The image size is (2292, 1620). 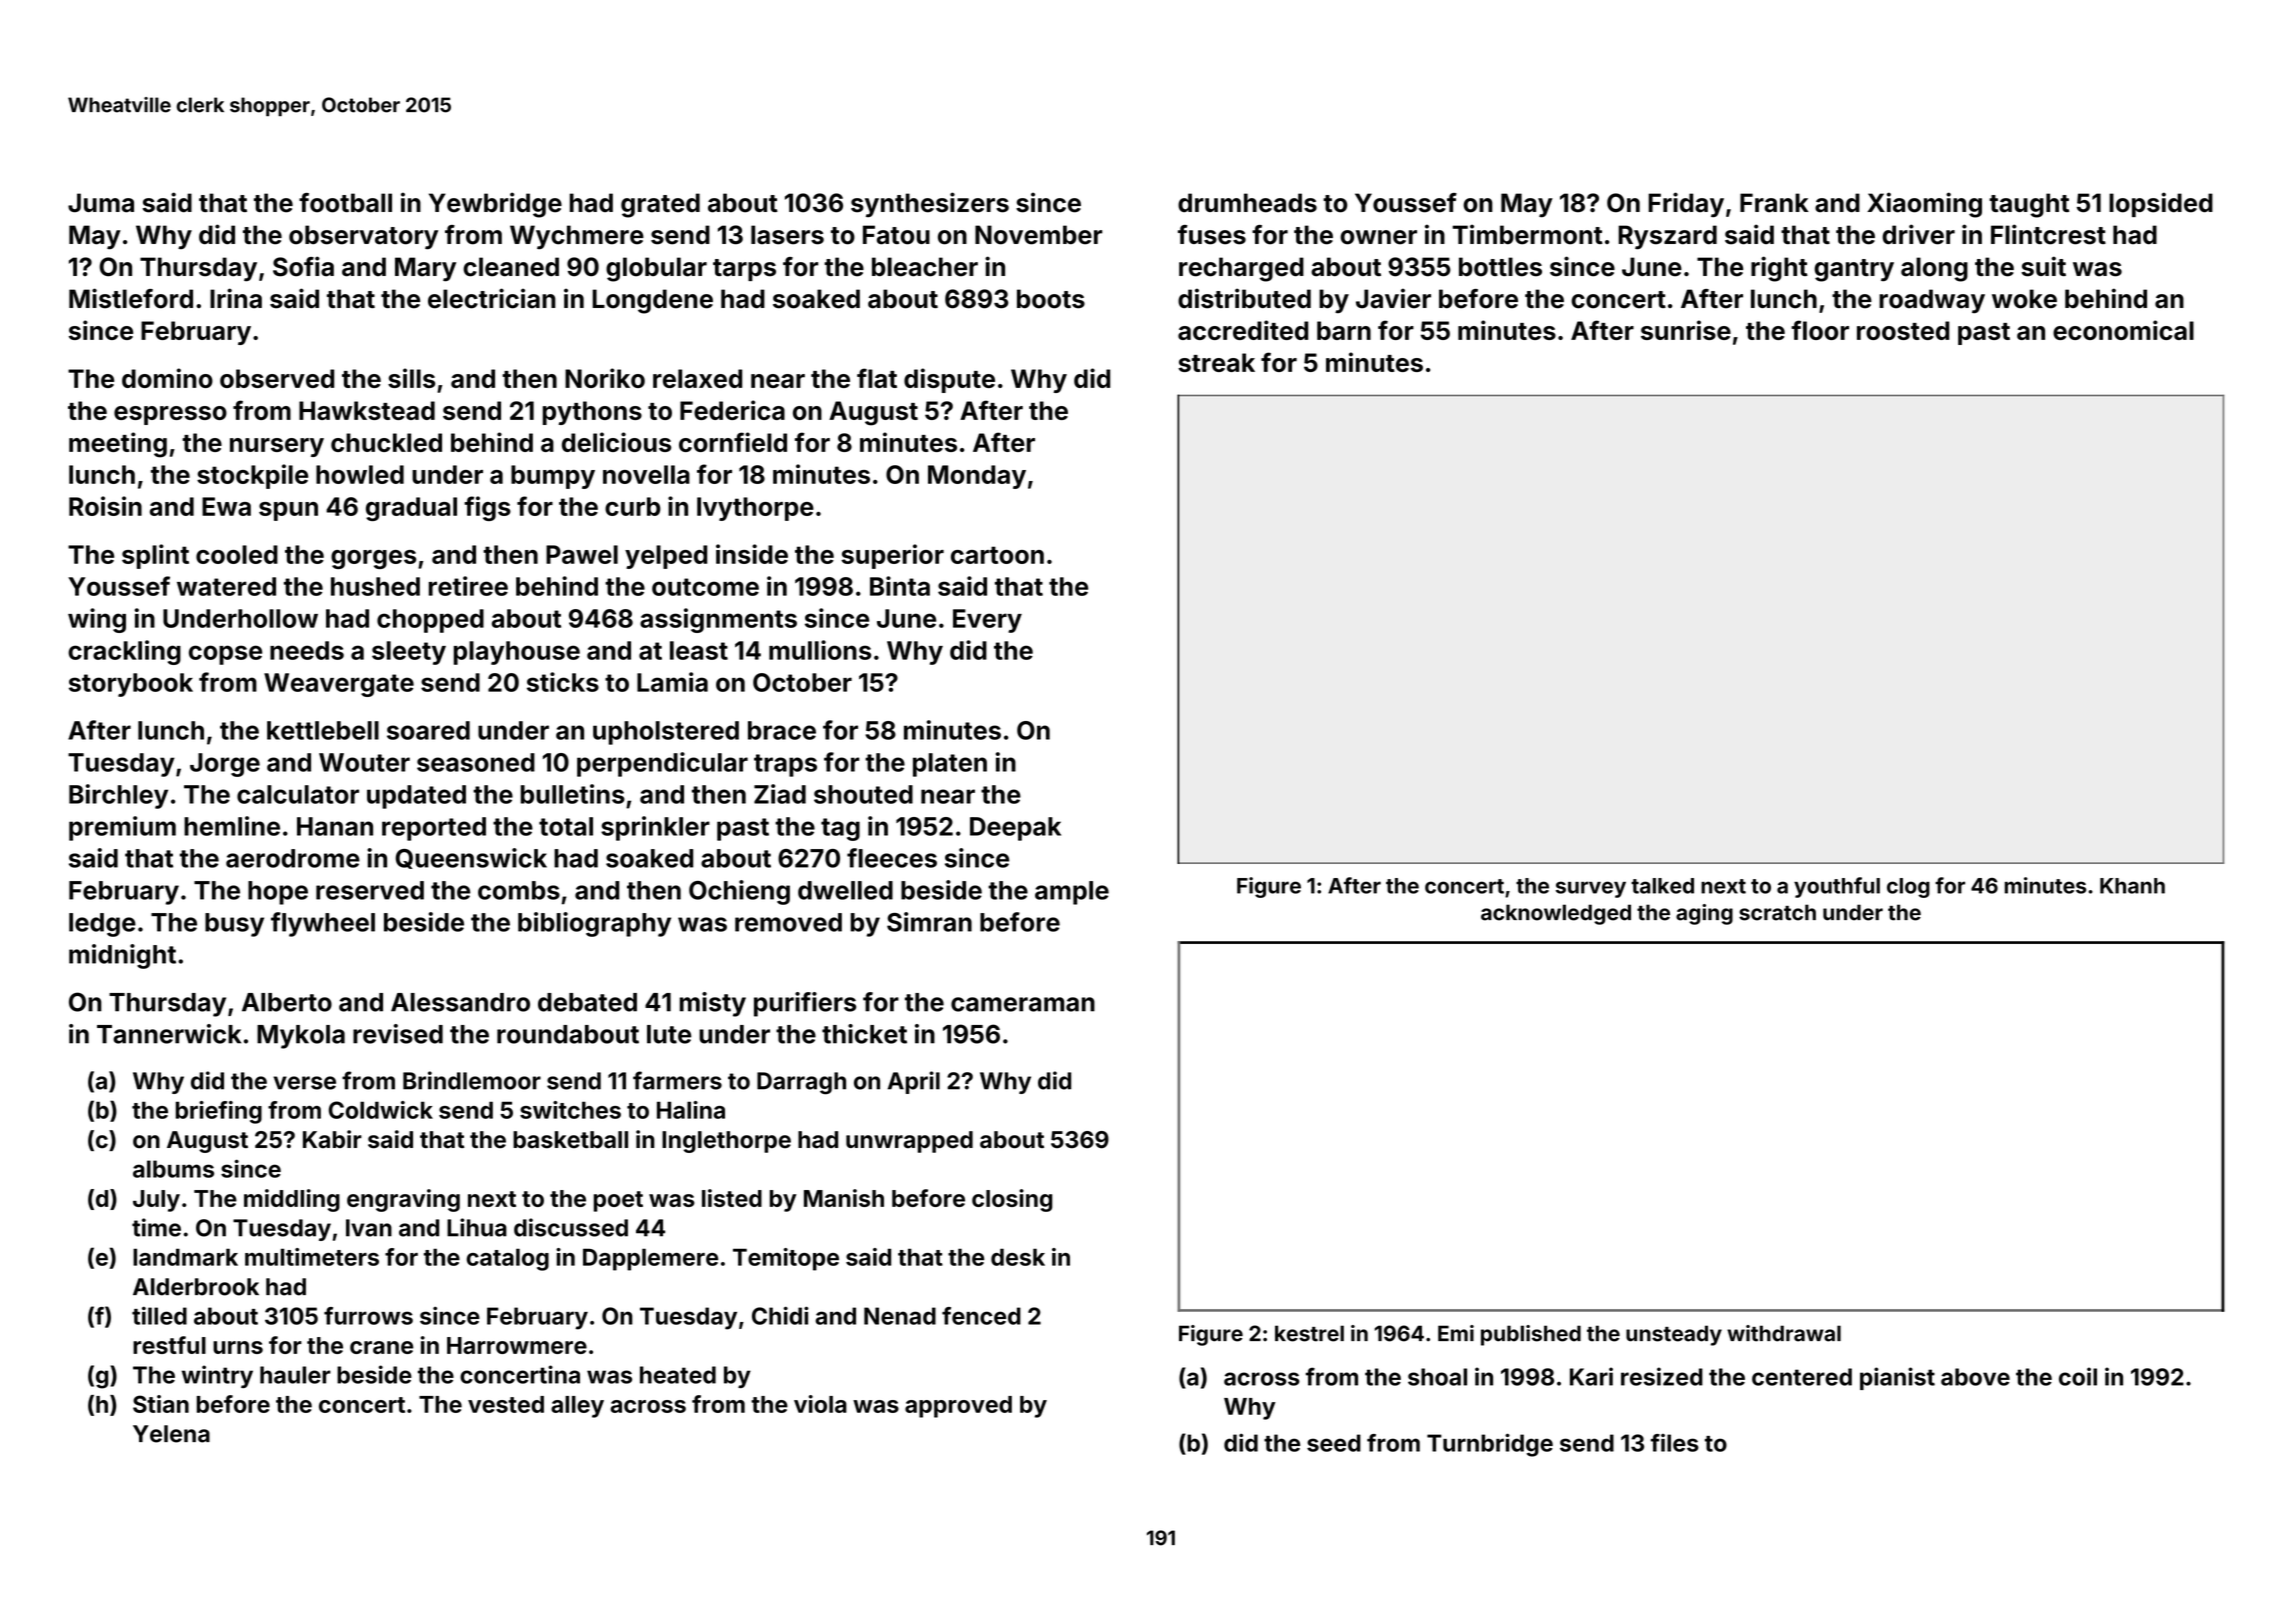 What do you see at coordinates (925, 267) in the document?
I see `bleacher` at bounding box center [925, 267].
